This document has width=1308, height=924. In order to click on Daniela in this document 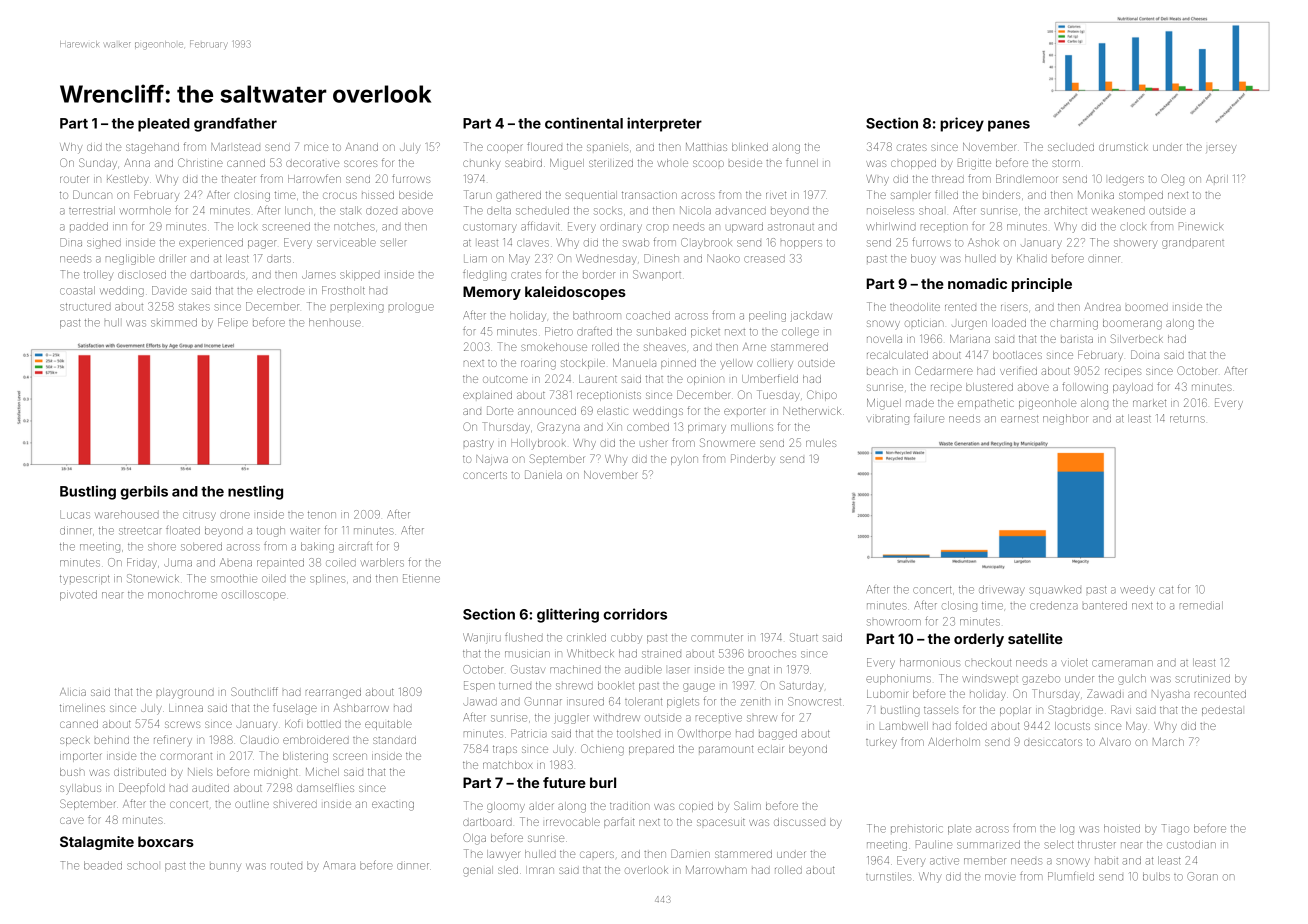, I will do `click(543, 474)`.
